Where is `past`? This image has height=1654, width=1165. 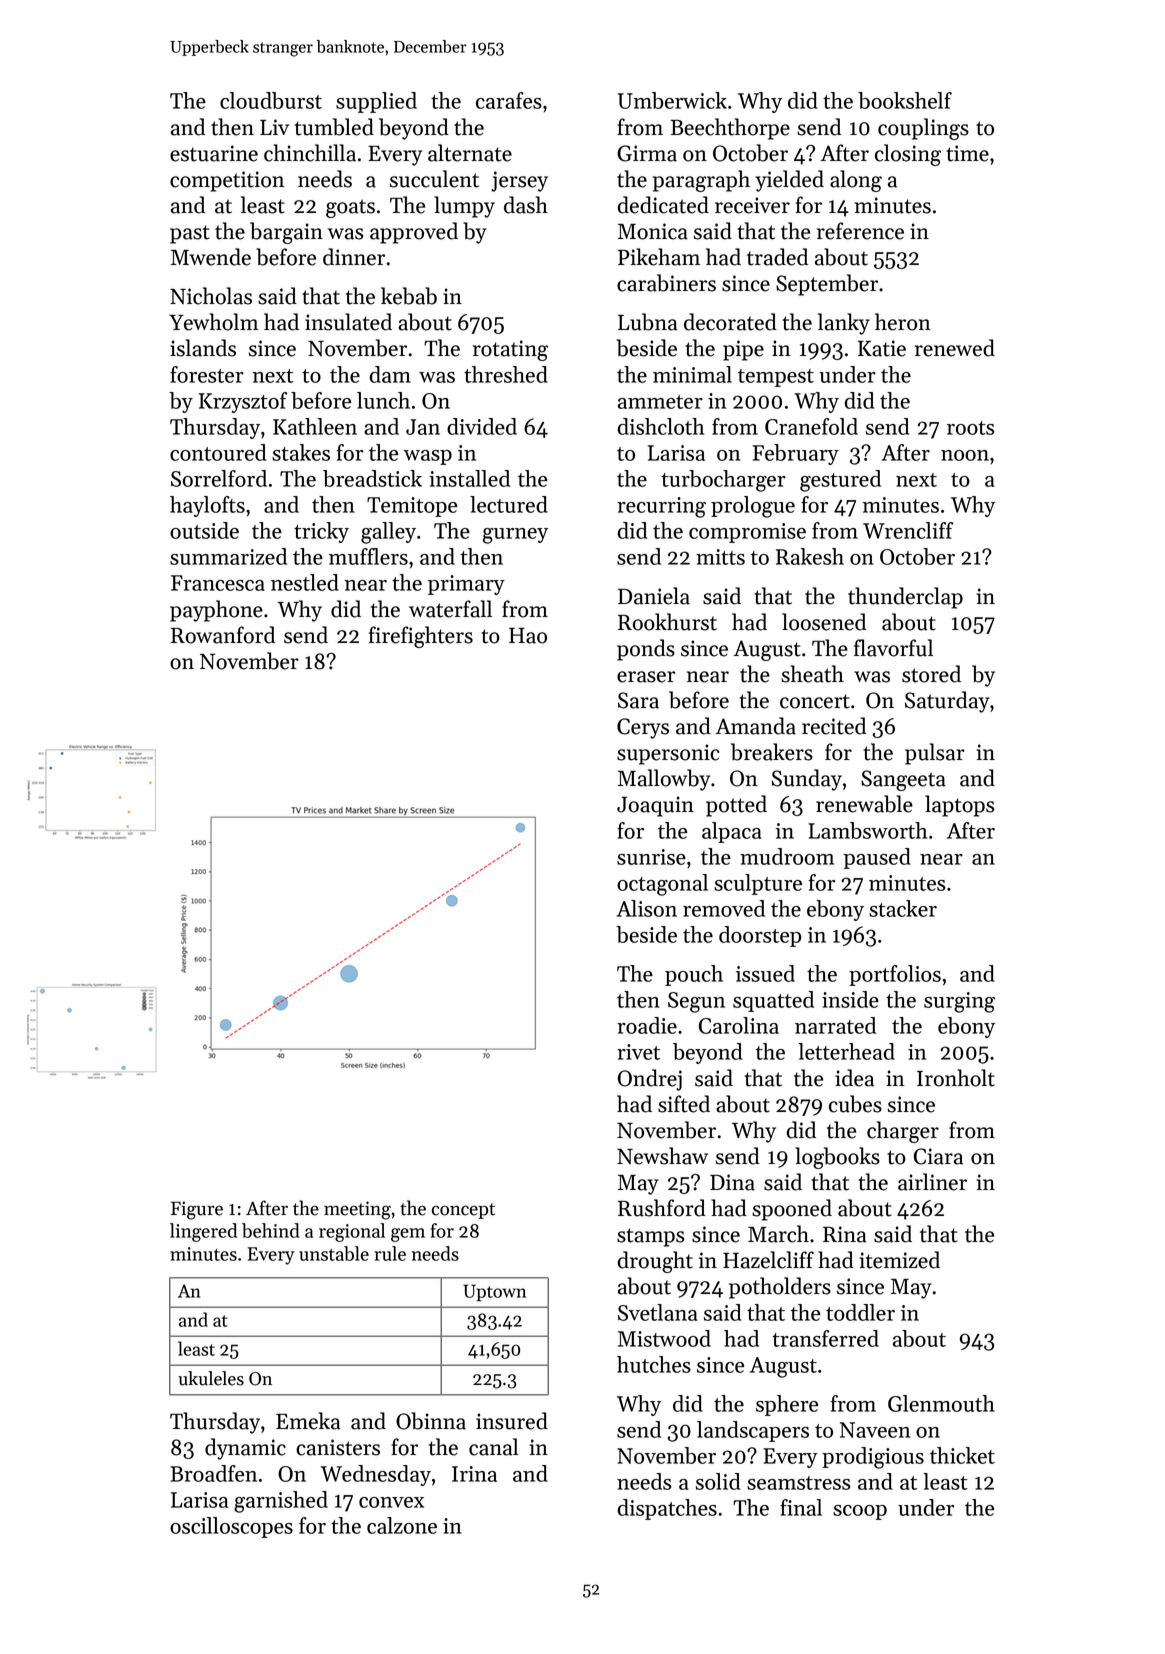
past is located at coordinates (190, 234).
